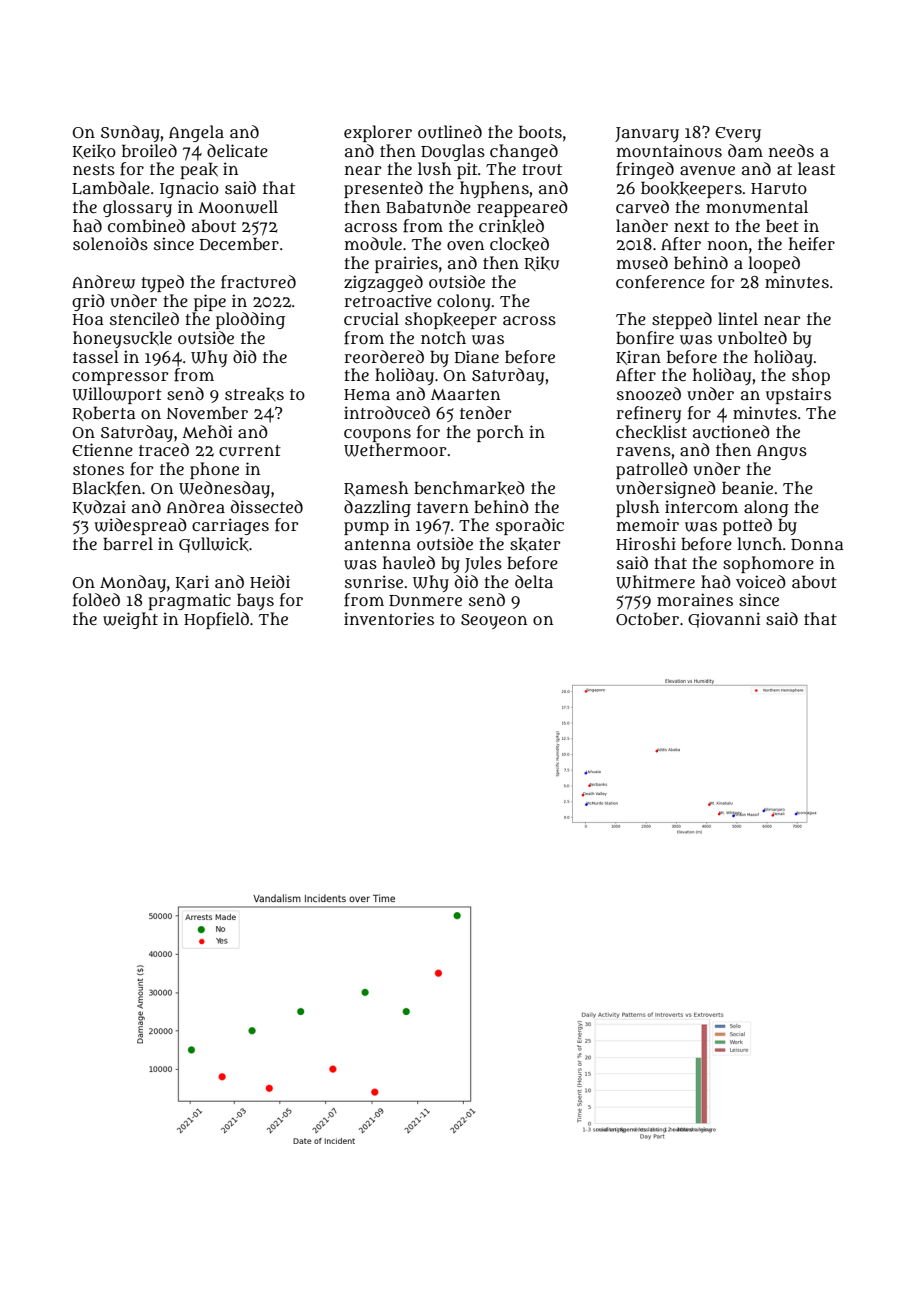 The width and height of the image is (924, 1308). Describe the element at coordinates (450, 132) in the image. I see `outlined` at that location.
